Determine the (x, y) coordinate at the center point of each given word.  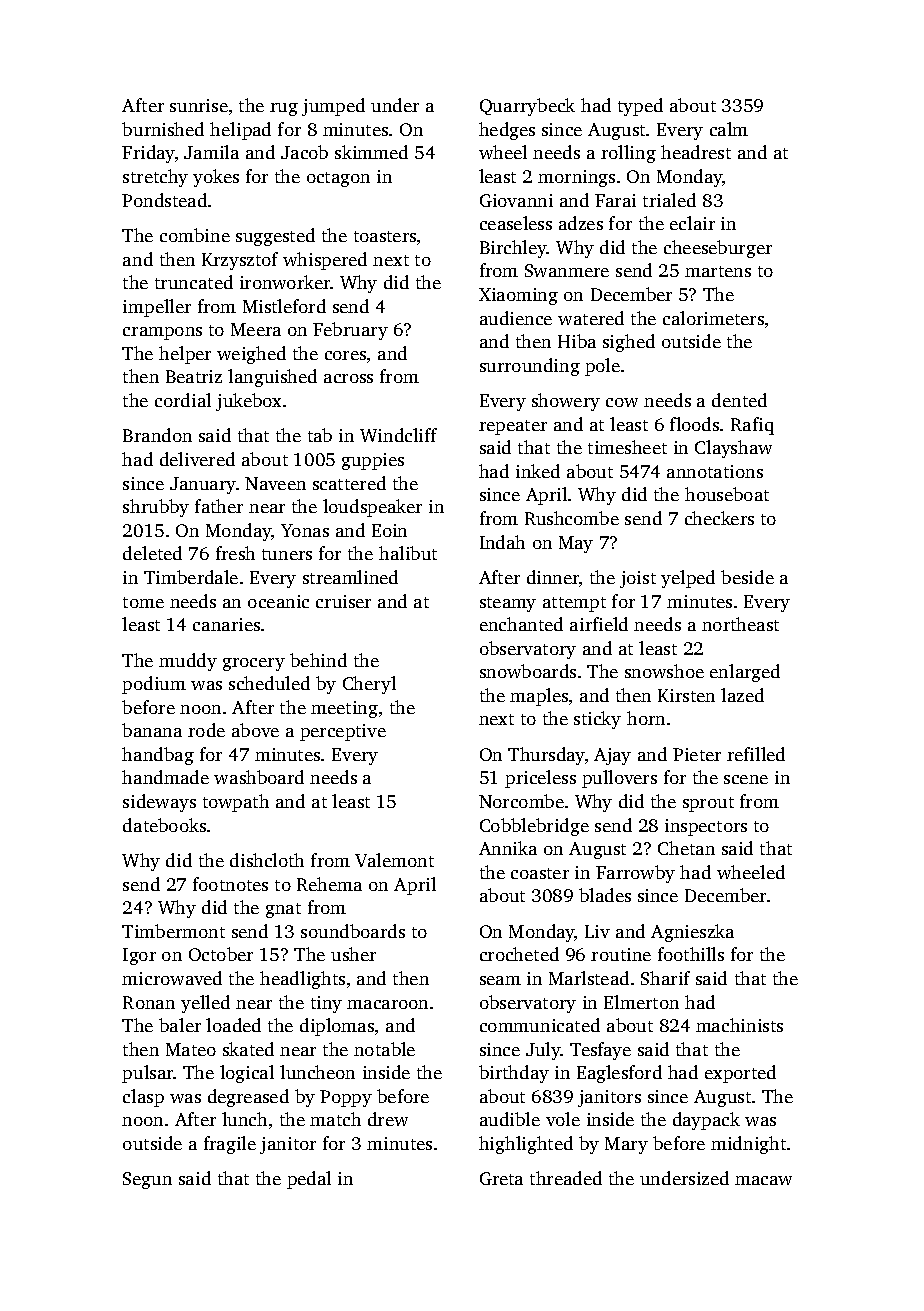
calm (729, 129)
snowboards (528, 671)
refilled (756, 754)
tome (143, 602)
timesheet (627, 447)
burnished (163, 129)
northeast (740, 624)
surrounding (530, 367)
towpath (236, 803)
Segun (147, 1180)
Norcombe (521, 801)
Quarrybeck (527, 107)
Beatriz (194, 376)
